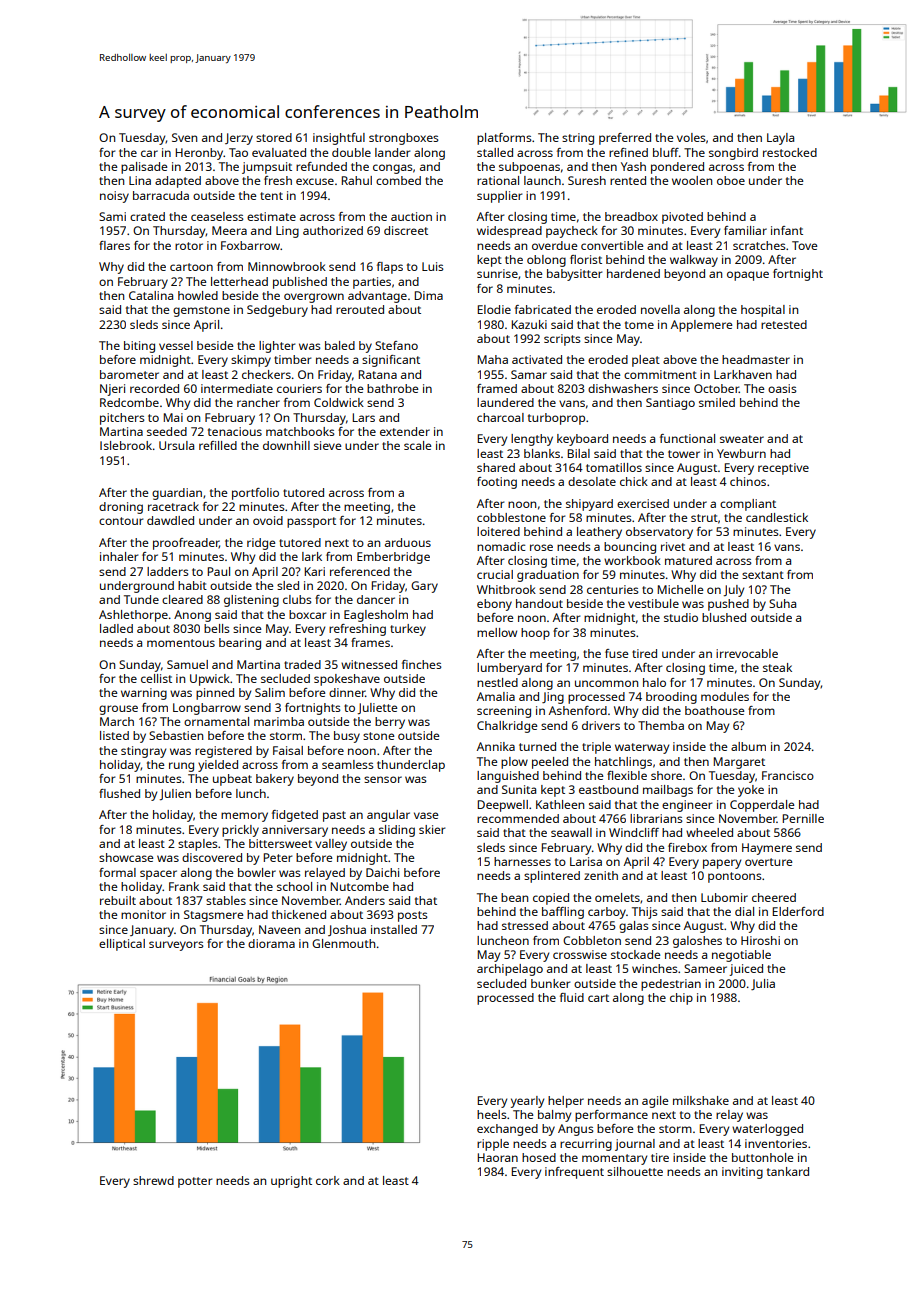 Image resolution: width=924 pixels, height=1308 pixels. What do you see at coordinates (790, 152) in the document?
I see `restocked` at bounding box center [790, 152].
